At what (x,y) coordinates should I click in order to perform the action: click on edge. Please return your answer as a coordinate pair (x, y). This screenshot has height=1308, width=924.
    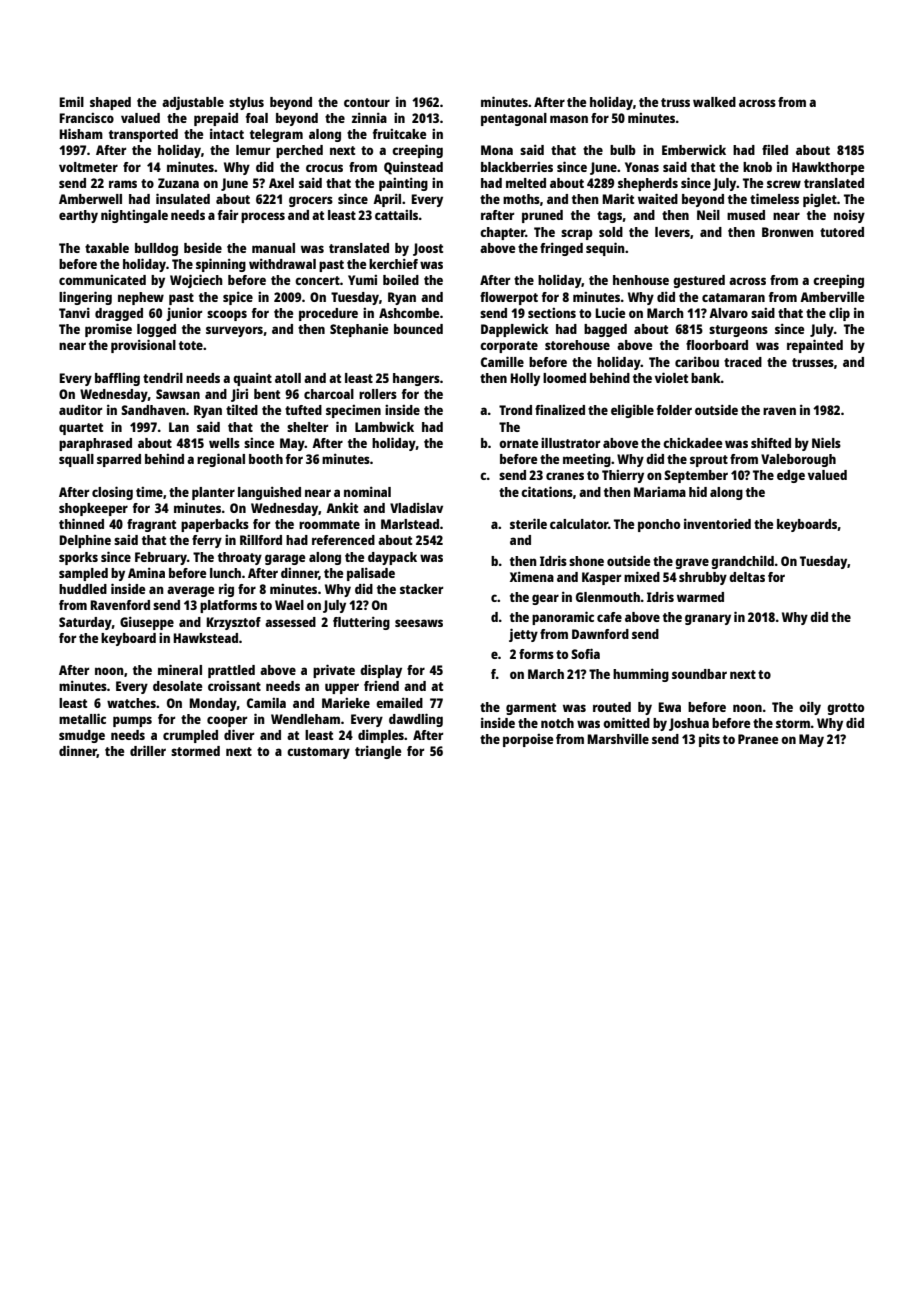
    Looking at the image, I should click on (791, 476).
